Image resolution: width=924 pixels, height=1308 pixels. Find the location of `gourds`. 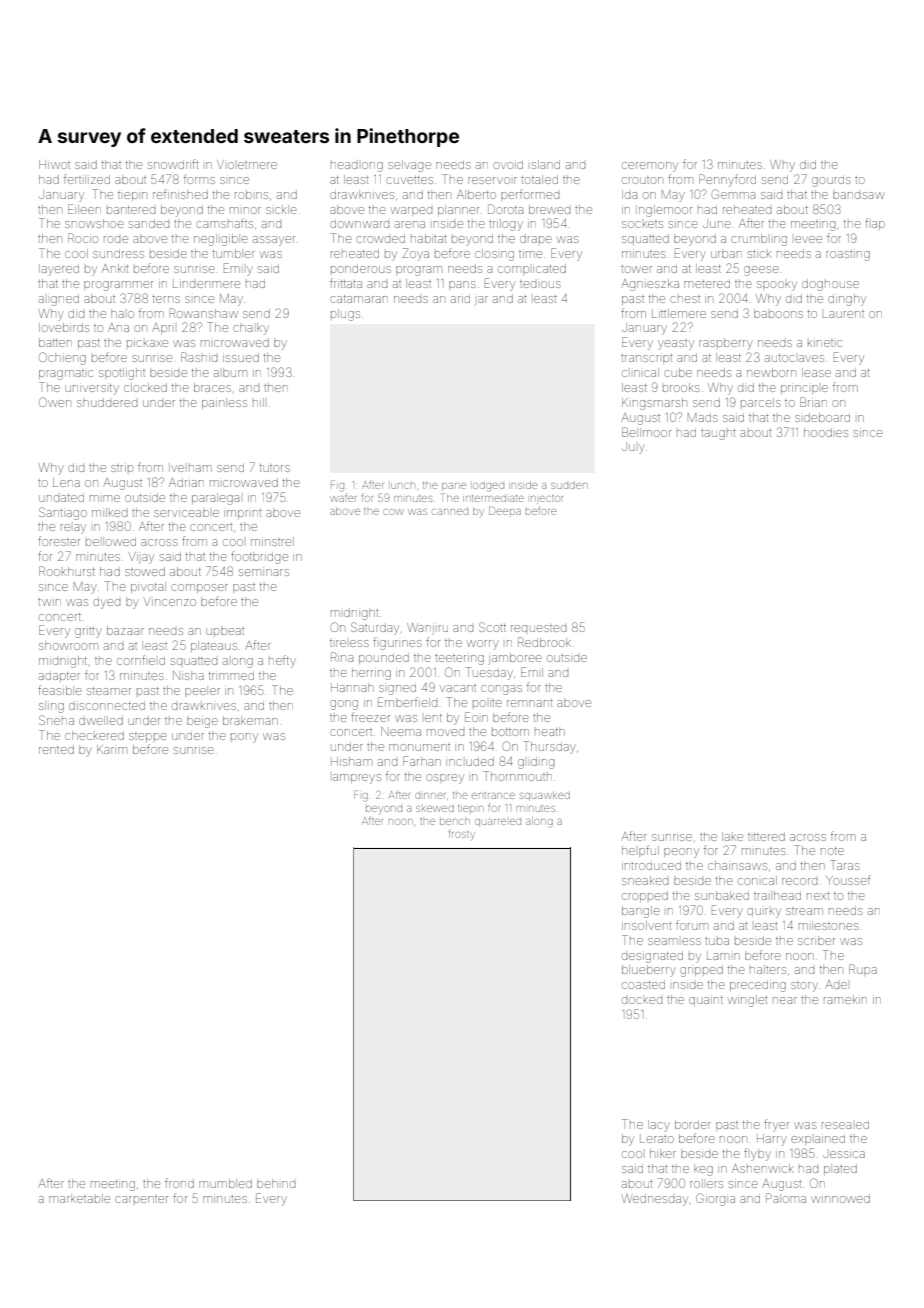

gourds is located at coordinates (831, 182).
